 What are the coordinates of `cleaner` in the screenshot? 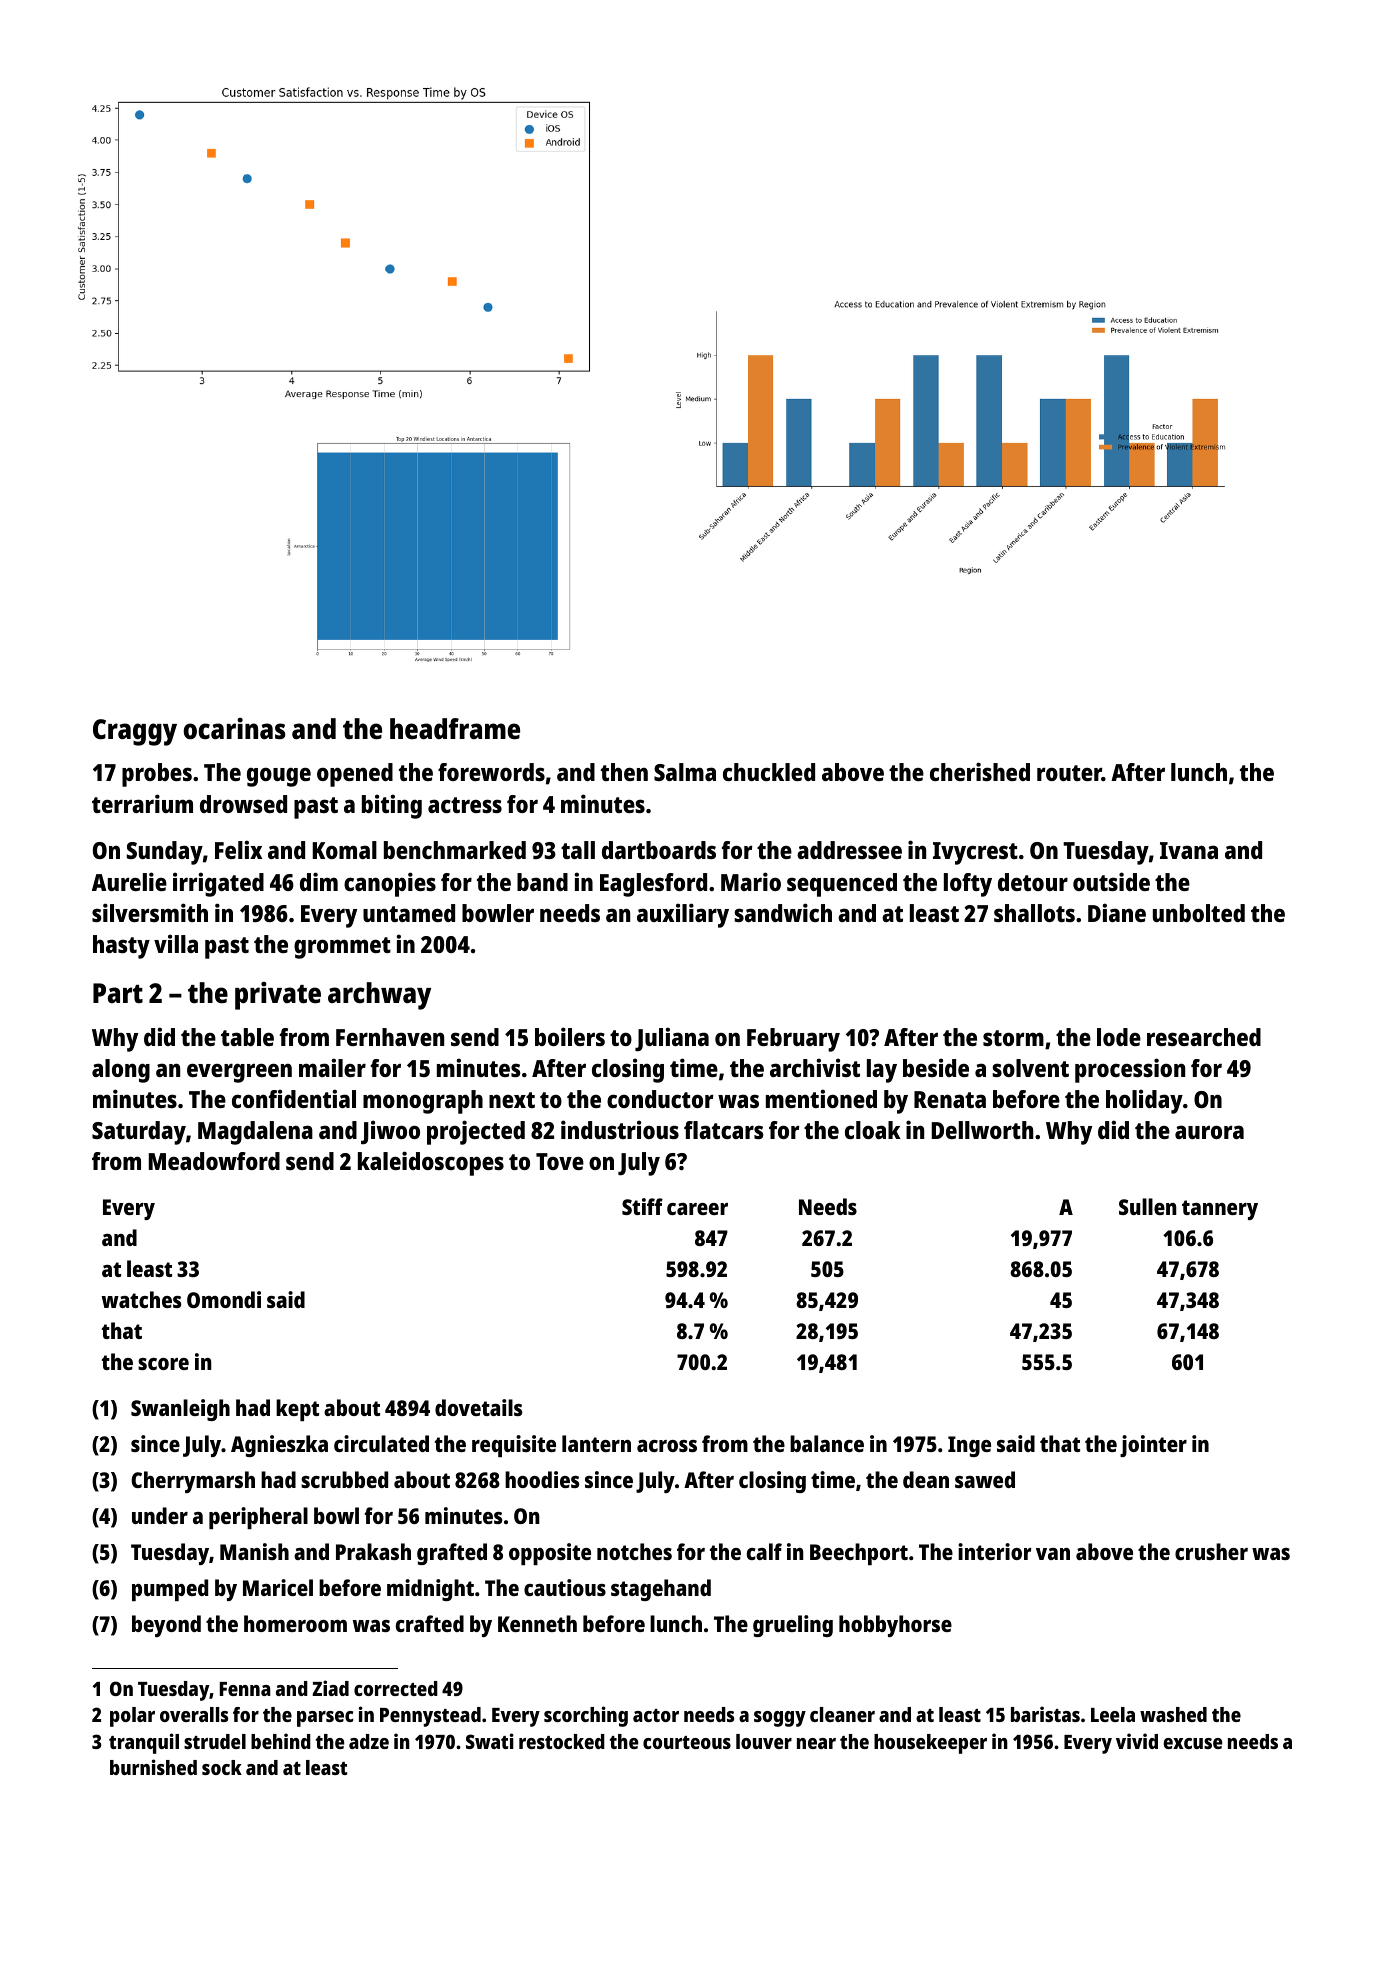 It's located at (842, 1714).
